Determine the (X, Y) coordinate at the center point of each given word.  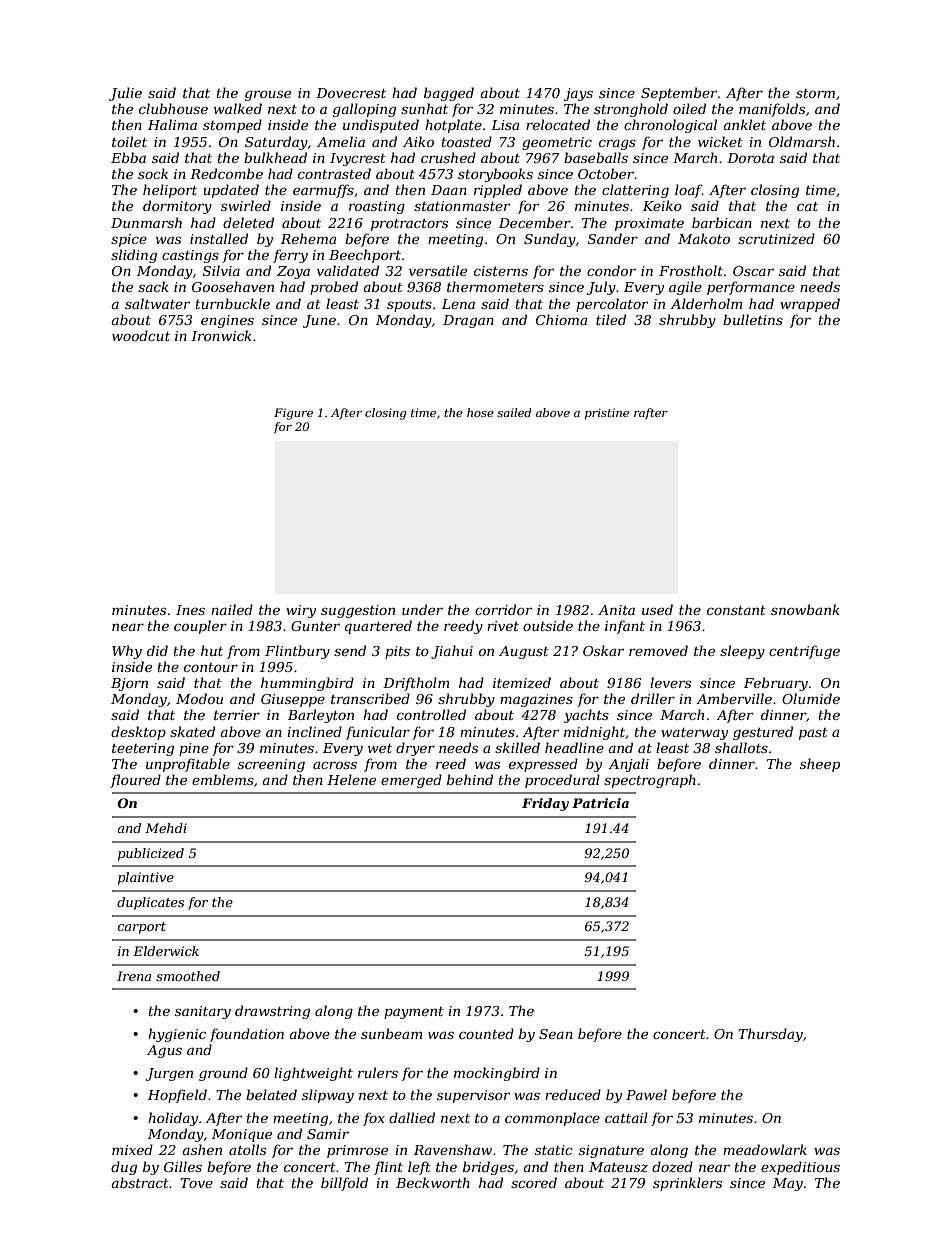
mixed (132, 1149)
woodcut (141, 335)
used (657, 609)
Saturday (276, 143)
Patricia (600, 803)
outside (548, 625)
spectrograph (650, 781)
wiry (301, 611)
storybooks (495, 175)
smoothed (188, 976)
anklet (744, 124)
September (679, 94)
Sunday (550, 240)
